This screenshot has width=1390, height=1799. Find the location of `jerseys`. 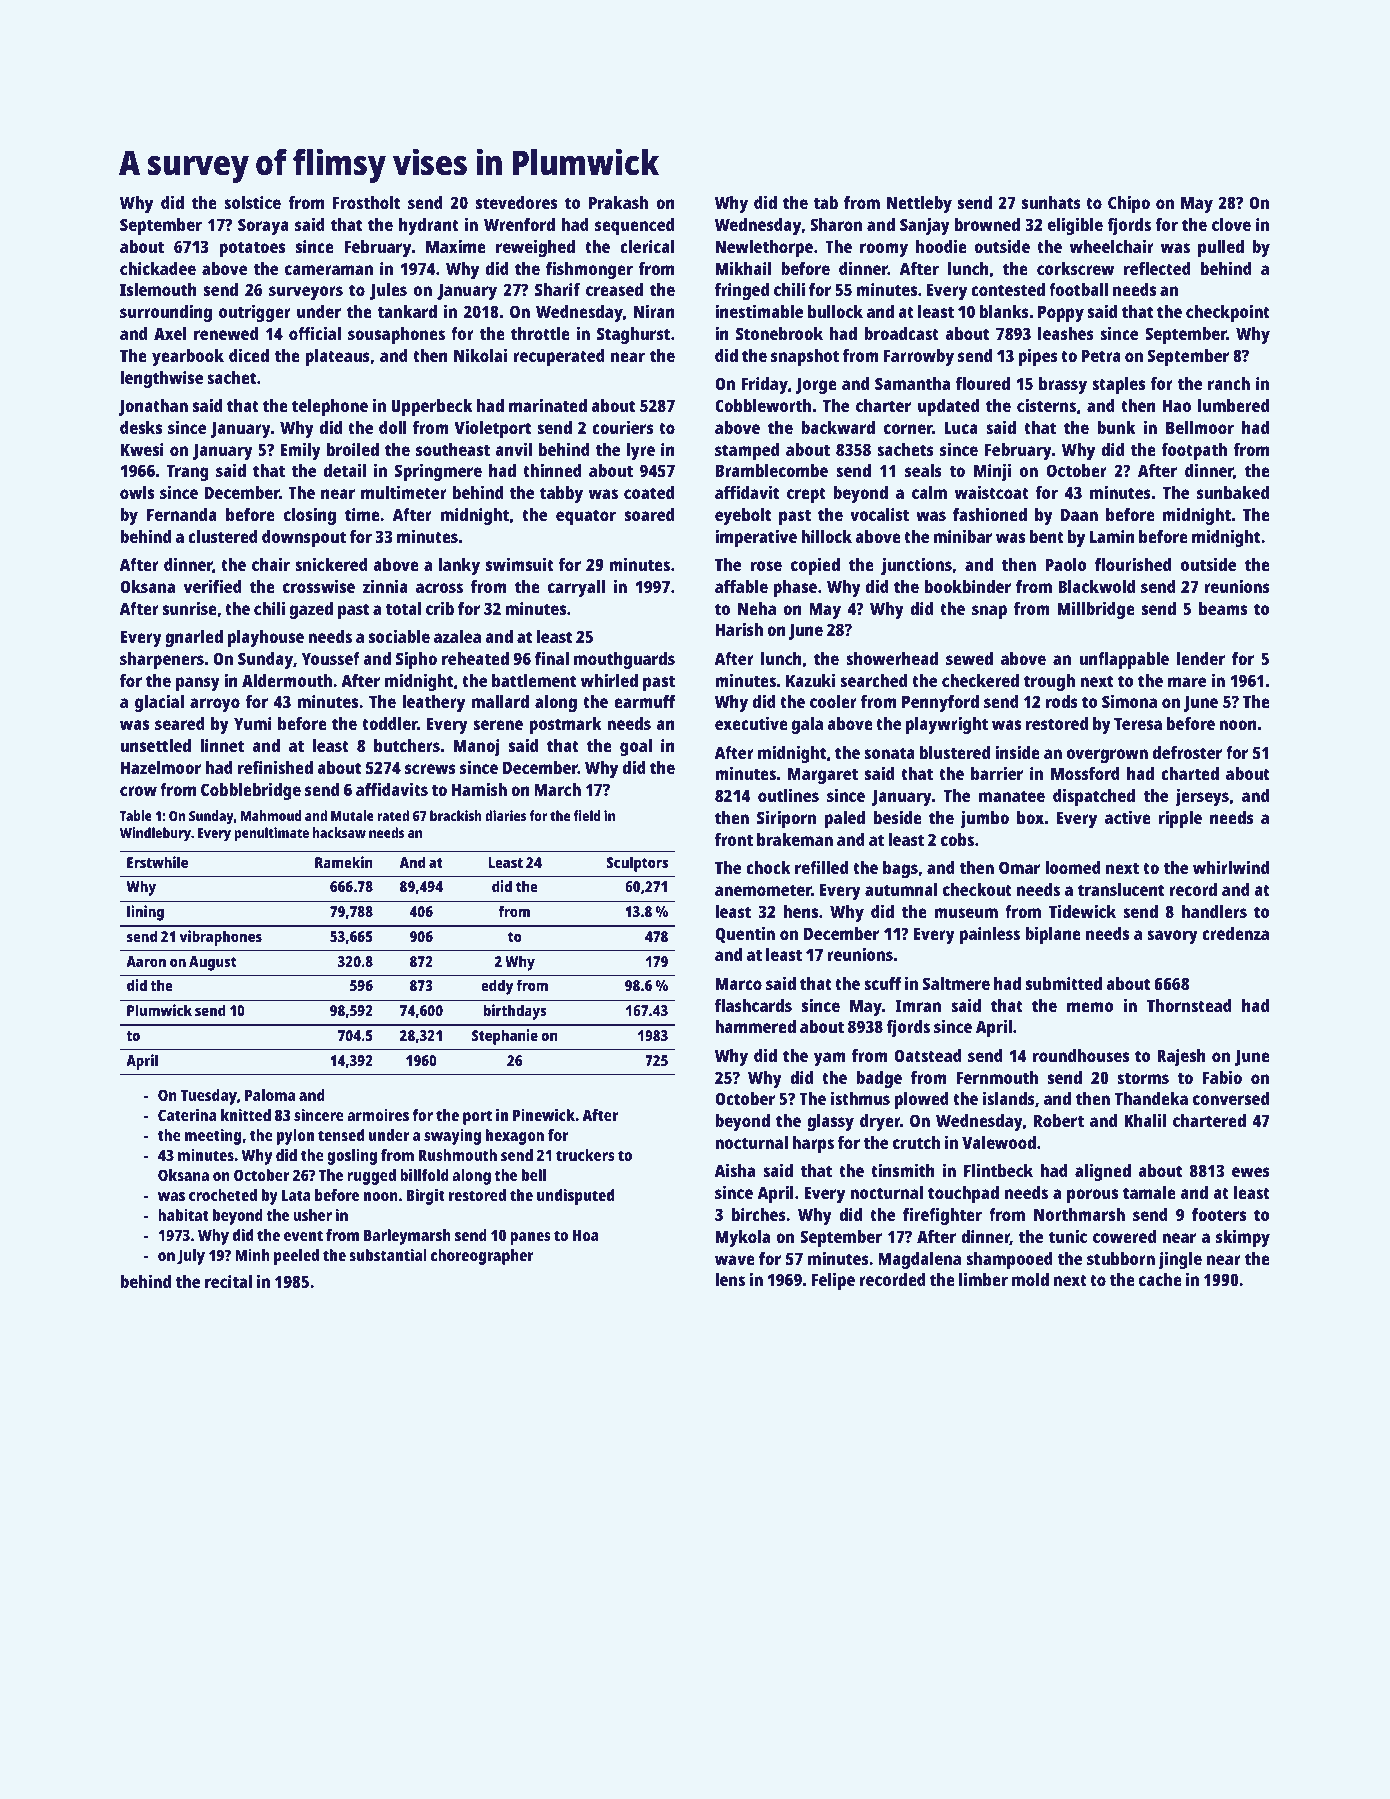

jerseys is located at coordinates (1202, 797).
